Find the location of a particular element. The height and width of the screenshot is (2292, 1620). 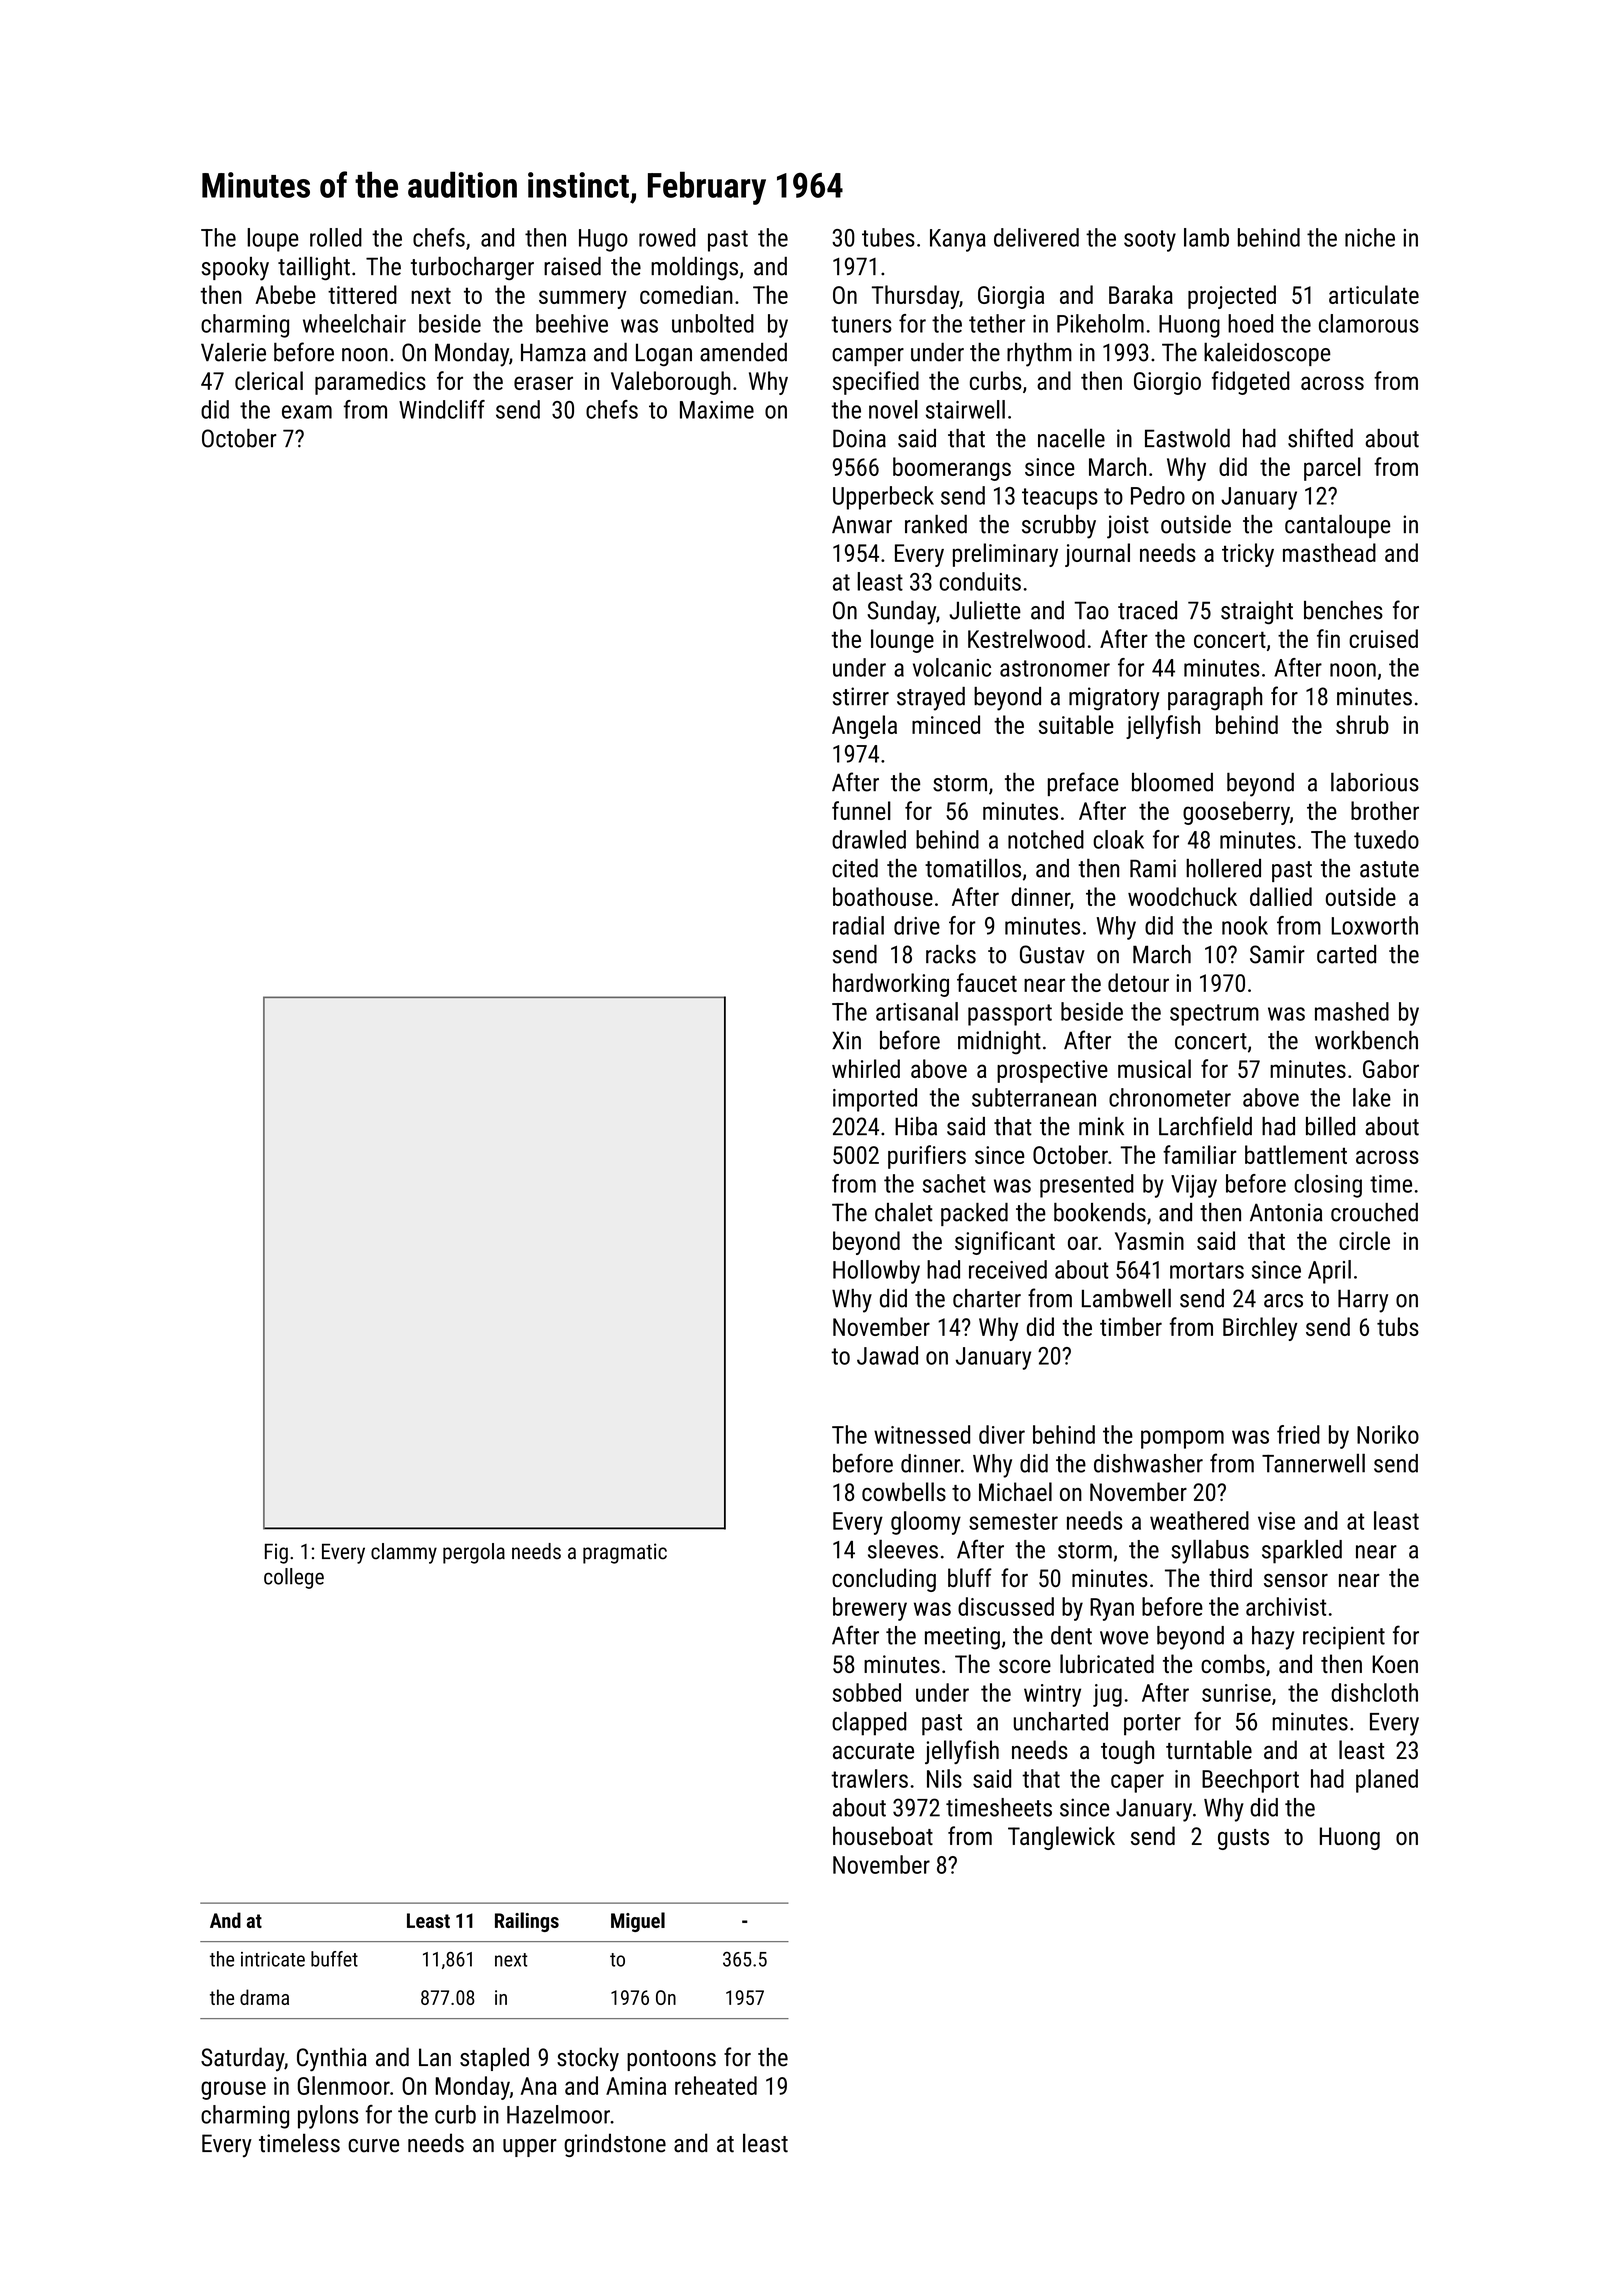

Fig is located at coordinates (276, 1553).
